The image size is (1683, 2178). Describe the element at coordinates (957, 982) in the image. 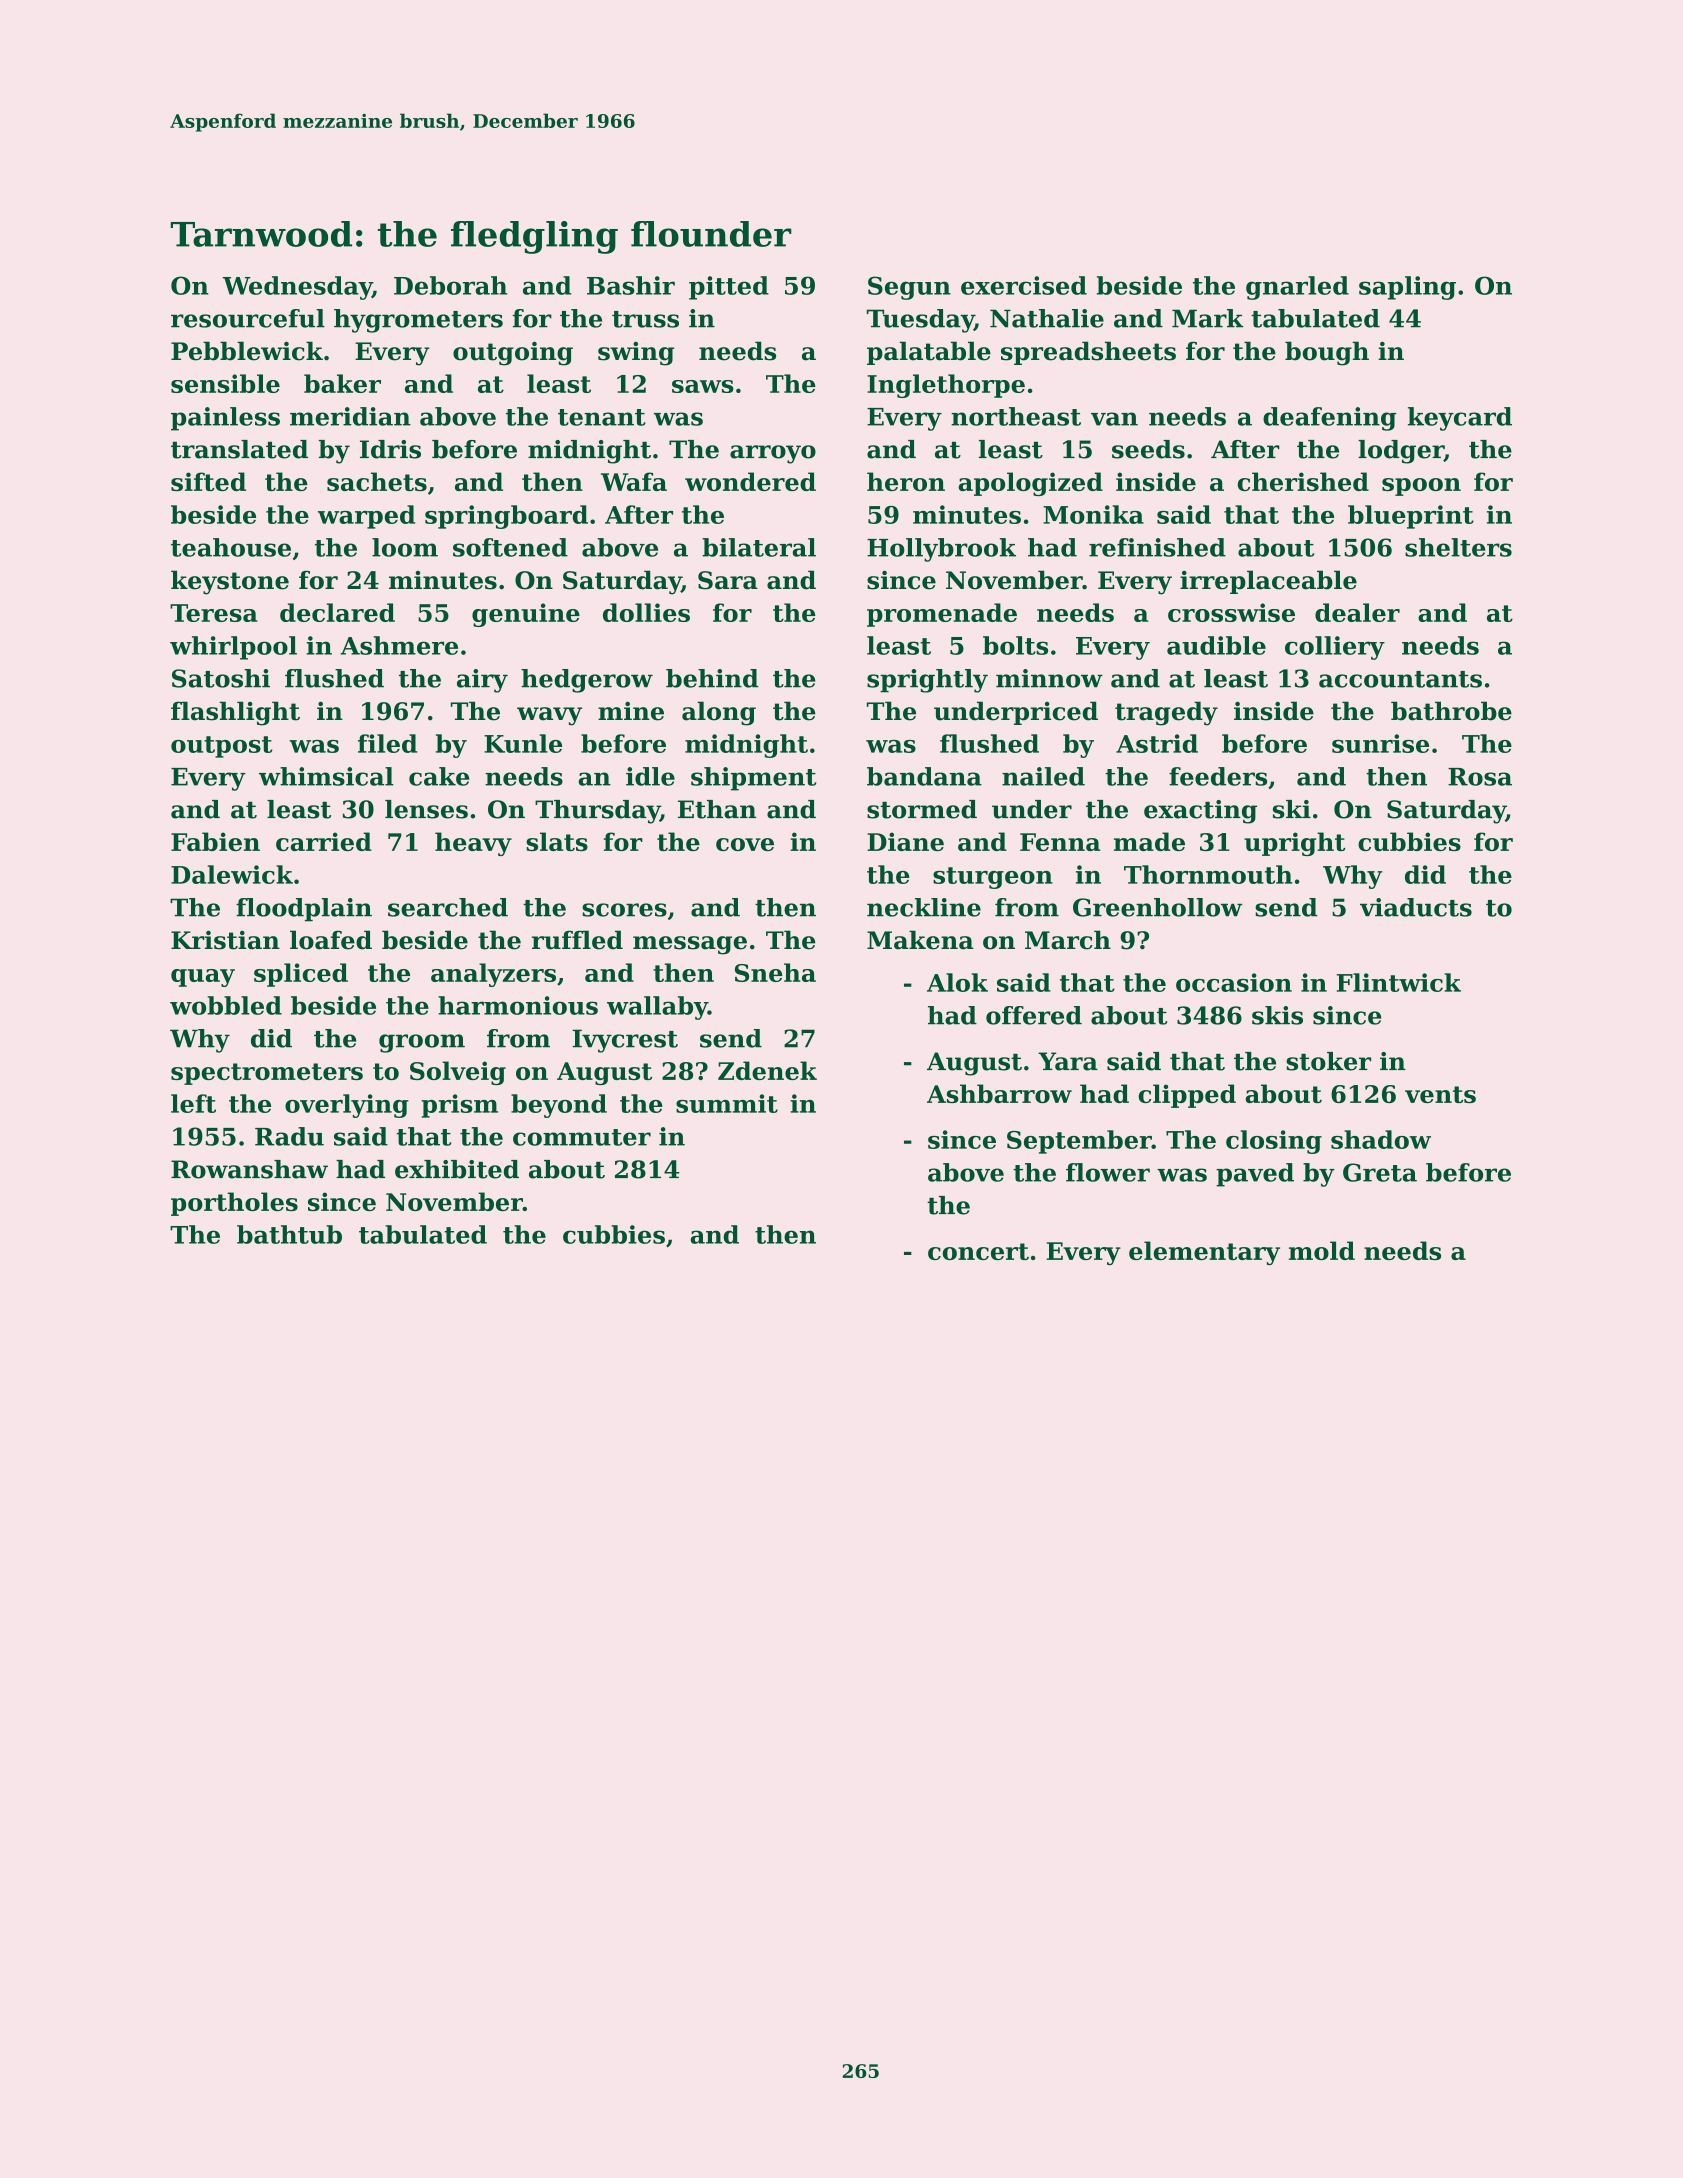

I see `Alok` at that location.
